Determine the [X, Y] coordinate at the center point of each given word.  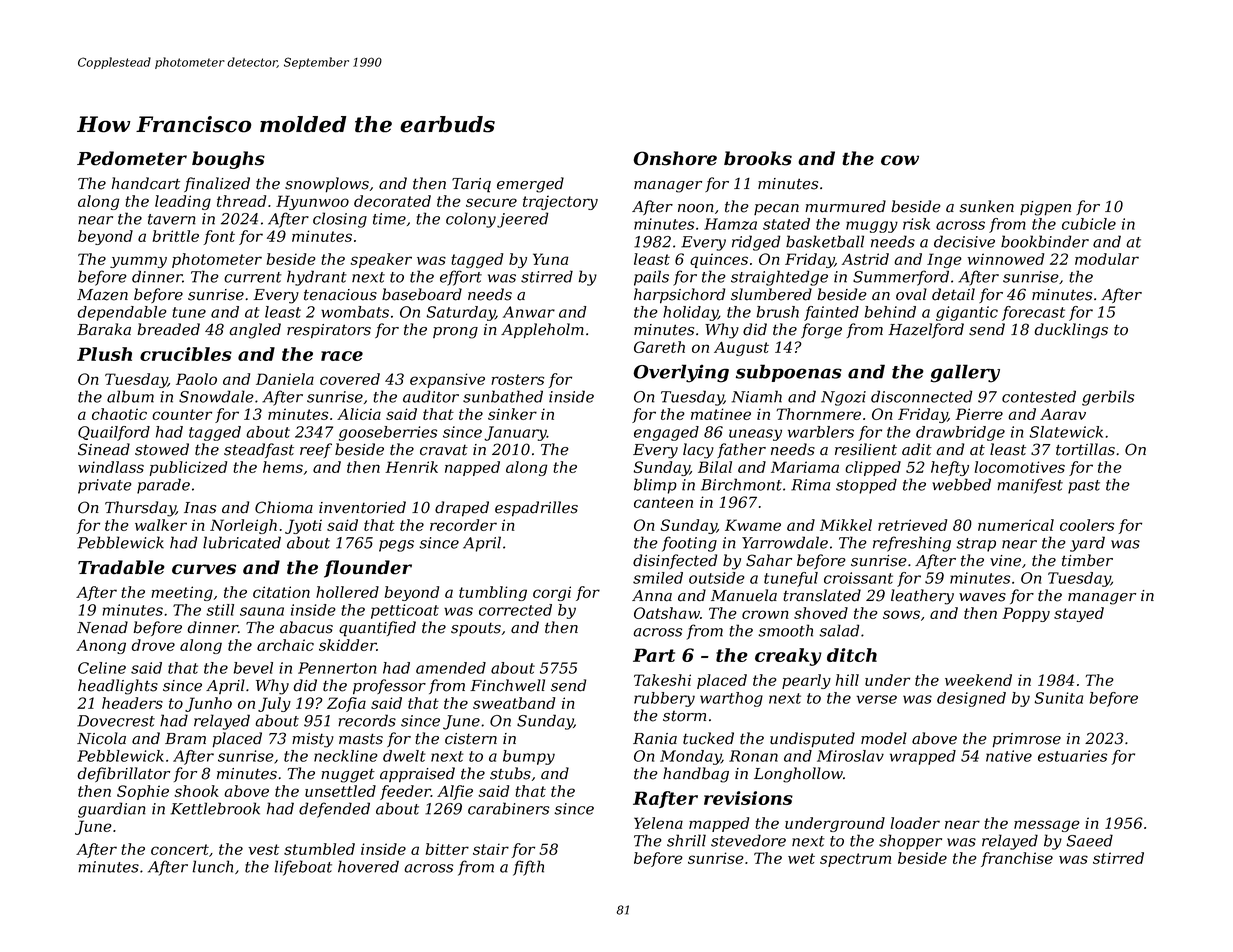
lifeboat [303, 868]
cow [900, 160]
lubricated [242, 542]
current [253, 277]
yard [1087, 544]
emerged [530, 185]
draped [462, 509]
